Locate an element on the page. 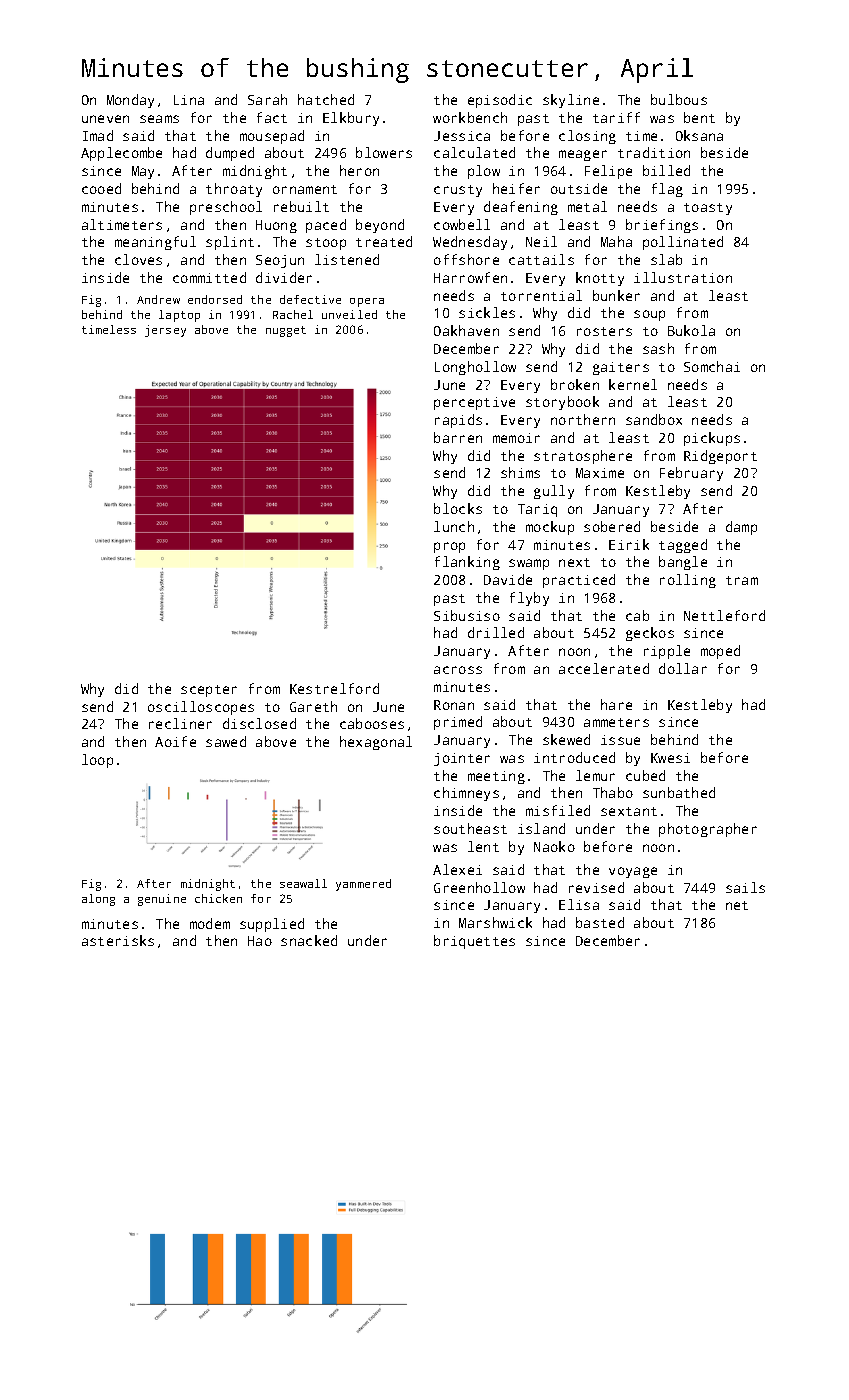 The image size is (849, 1400). loop is located at coordinates (97, 761).
